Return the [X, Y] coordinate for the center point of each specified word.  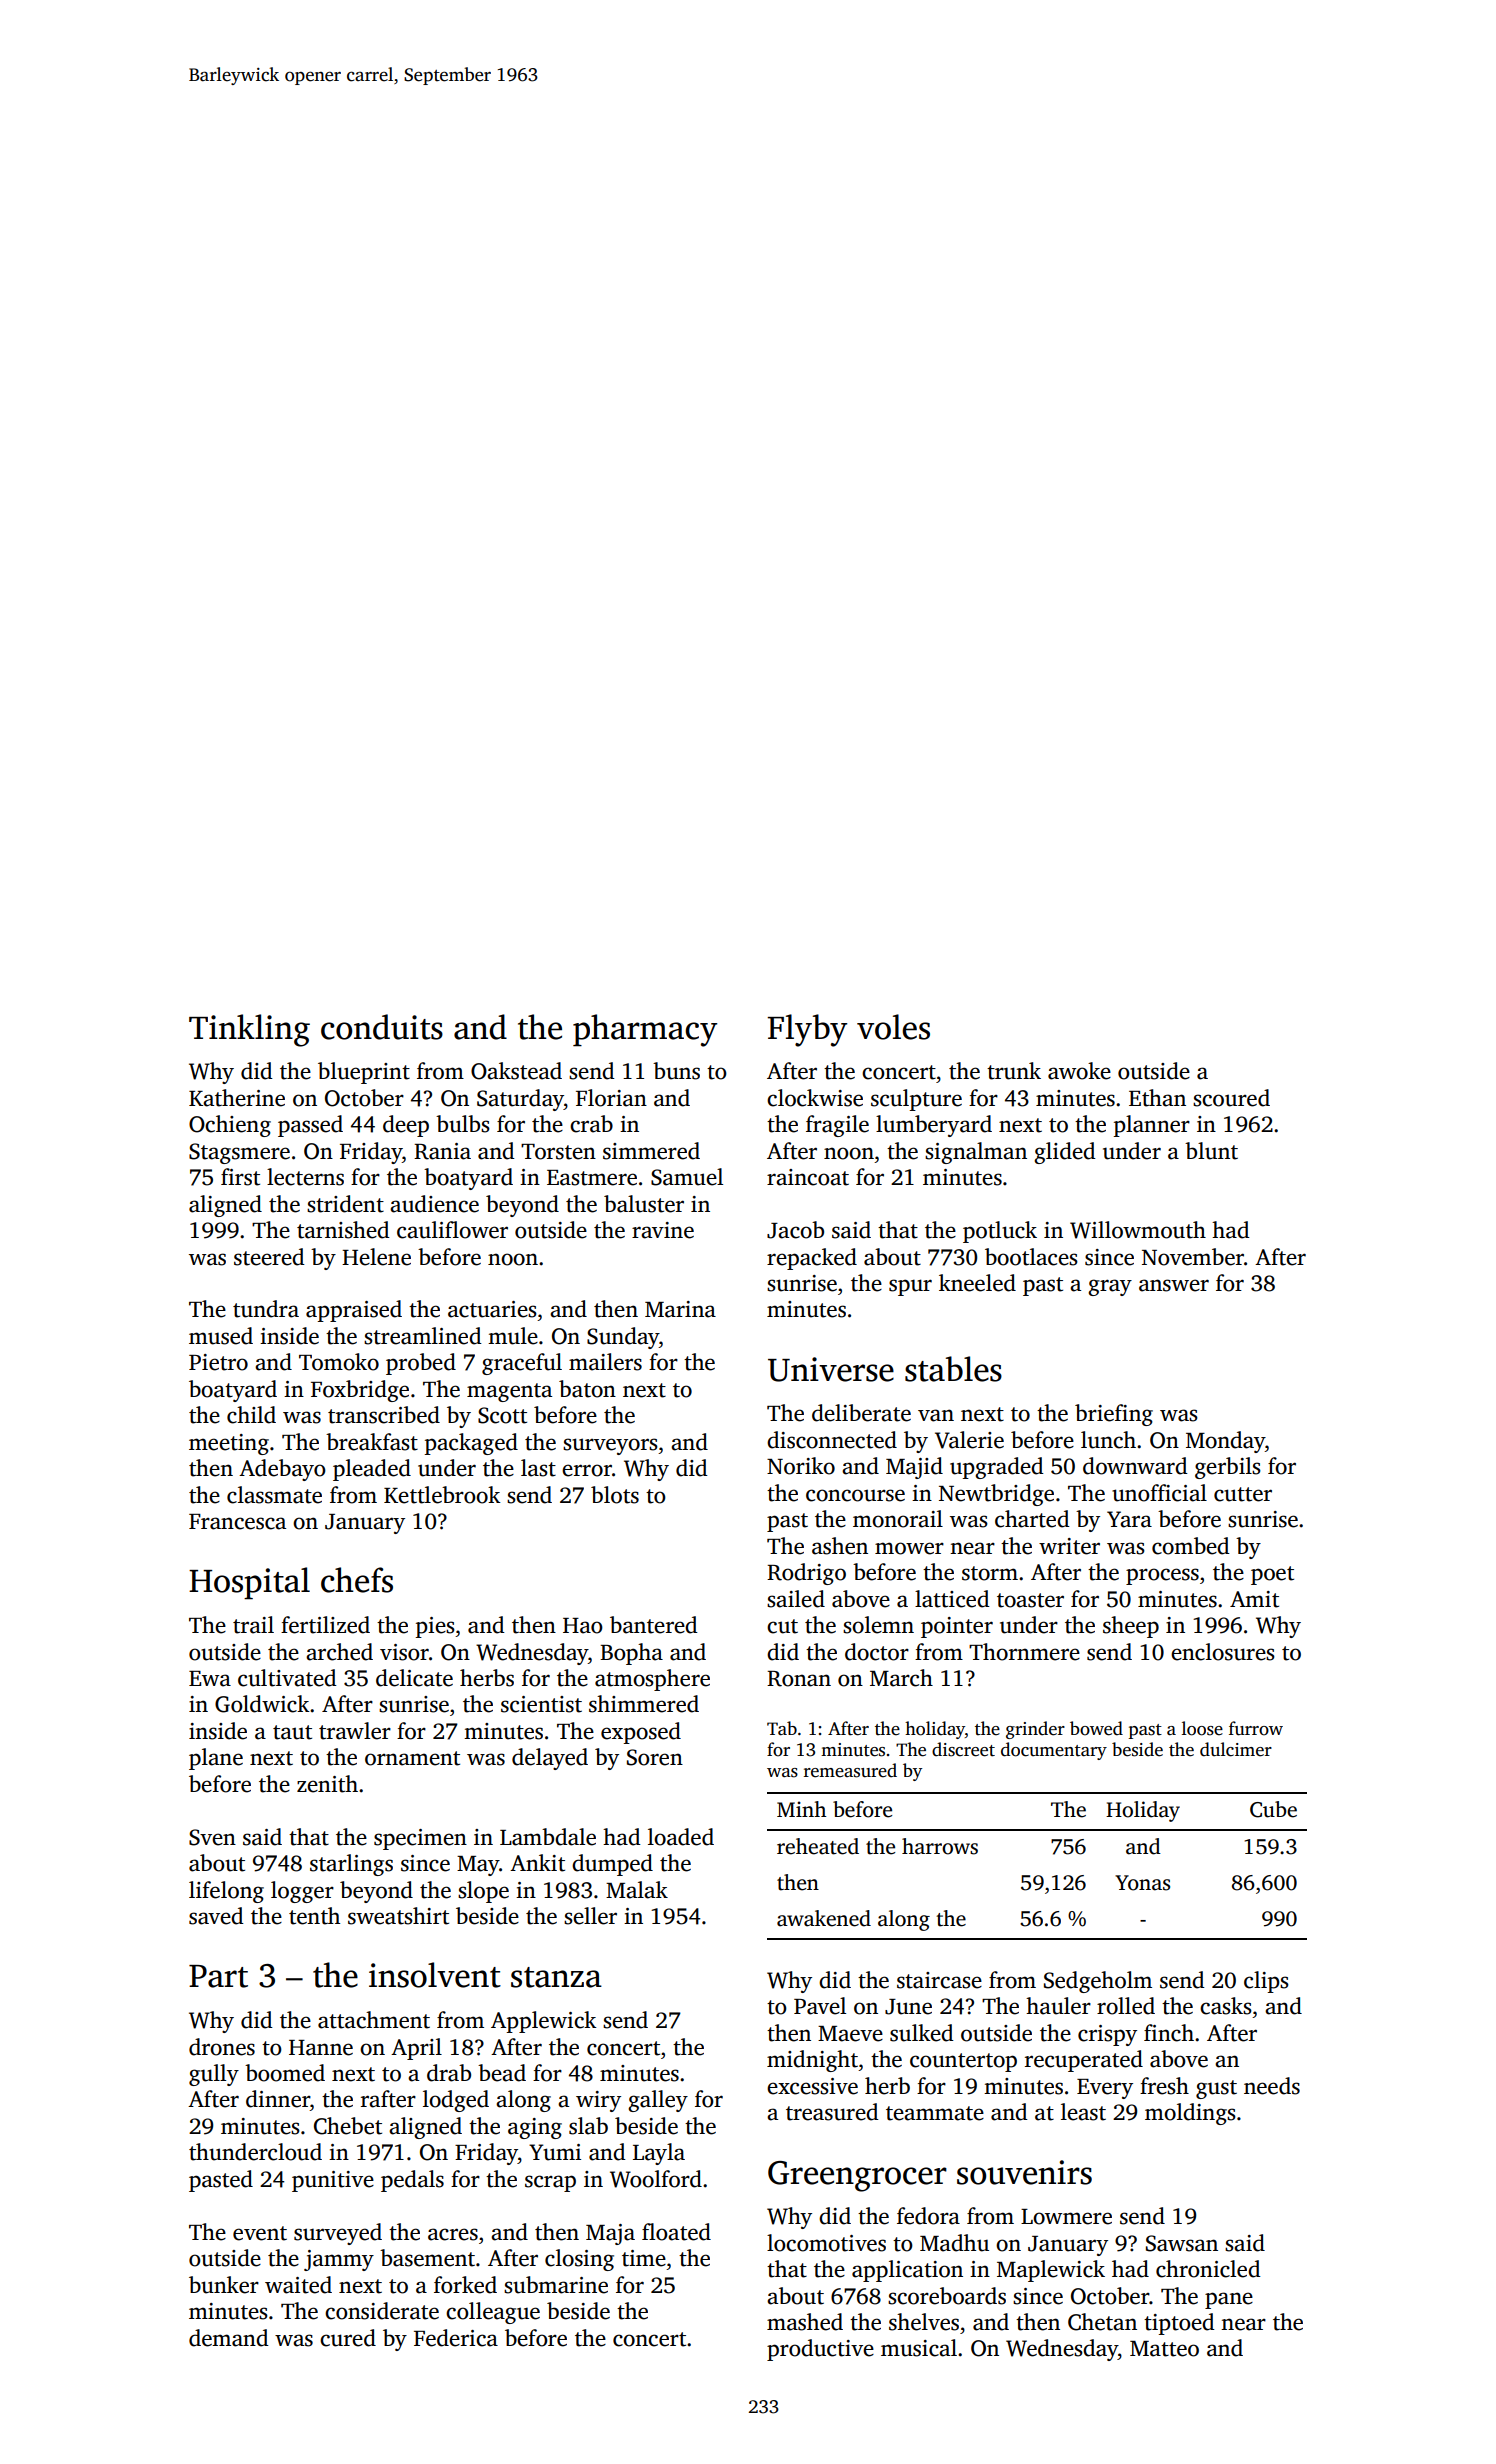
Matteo [1164, 2349]
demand [229, 2338]
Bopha [631, 1654]
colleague [493, 2313]
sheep [1131, 1627]
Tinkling [249, 1030]
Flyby [807, 1030]
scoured [1231, 1098]
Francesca [237, 1522]
